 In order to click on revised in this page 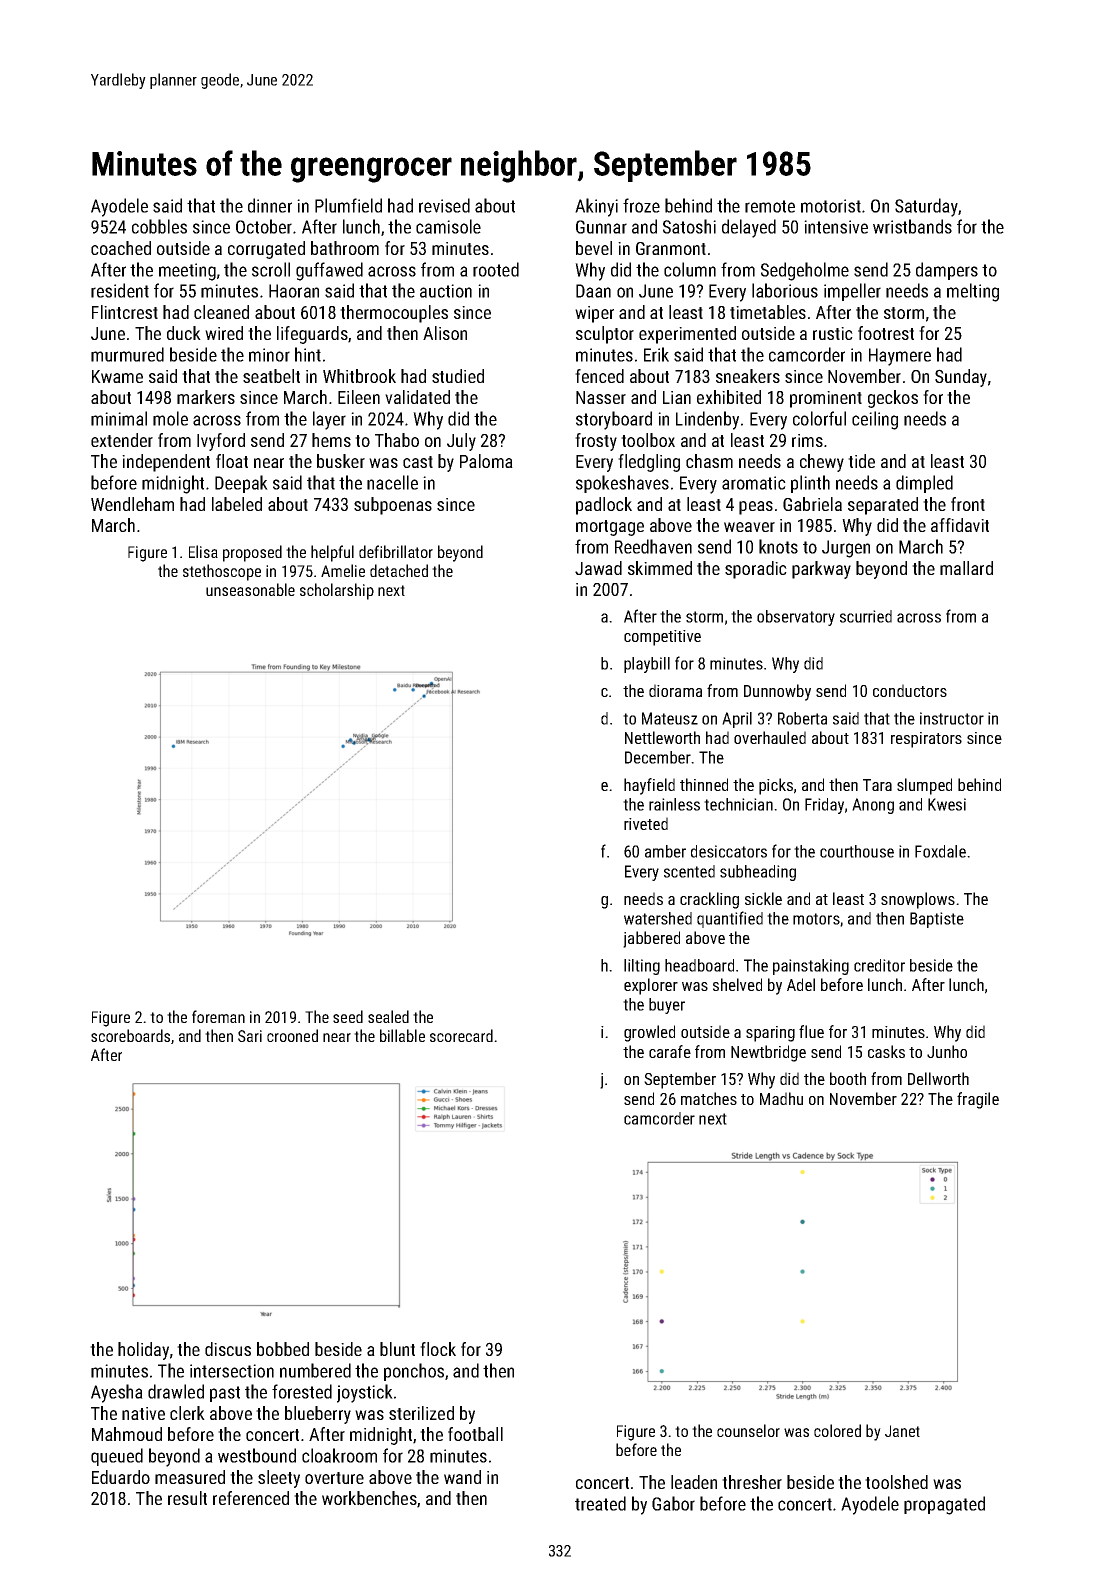, I will do `click(444, 205)`.
